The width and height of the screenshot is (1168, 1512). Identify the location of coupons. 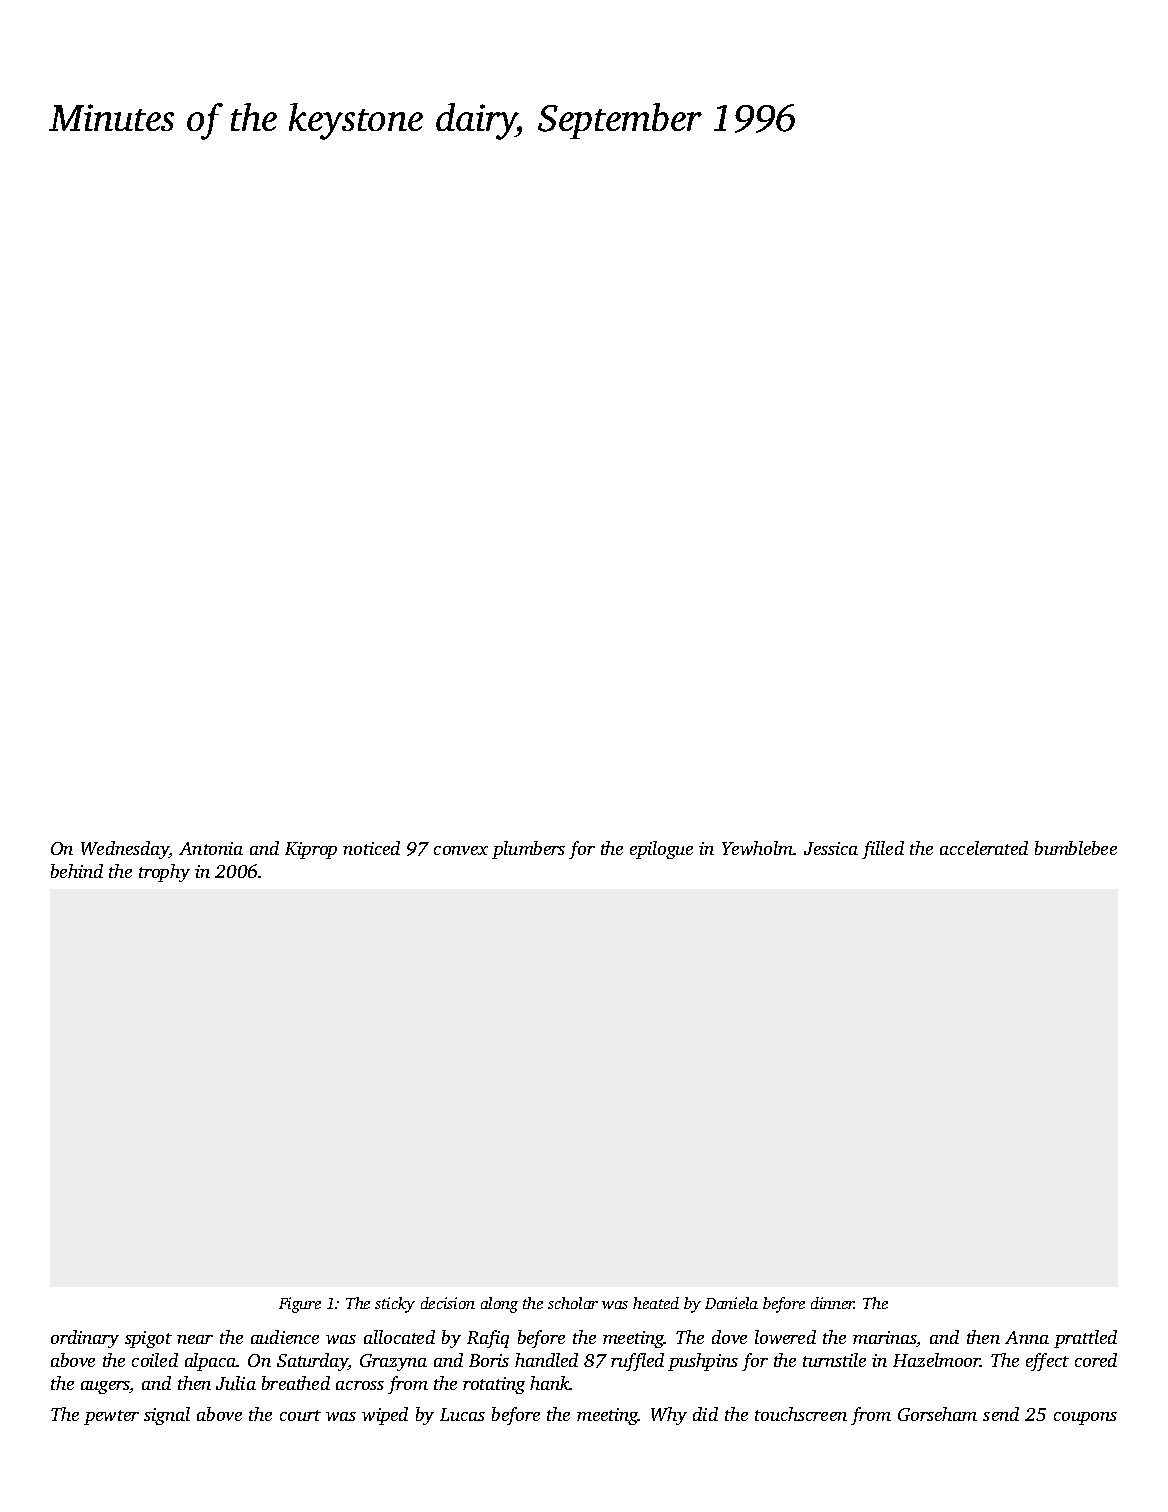
(1085, 1418).
